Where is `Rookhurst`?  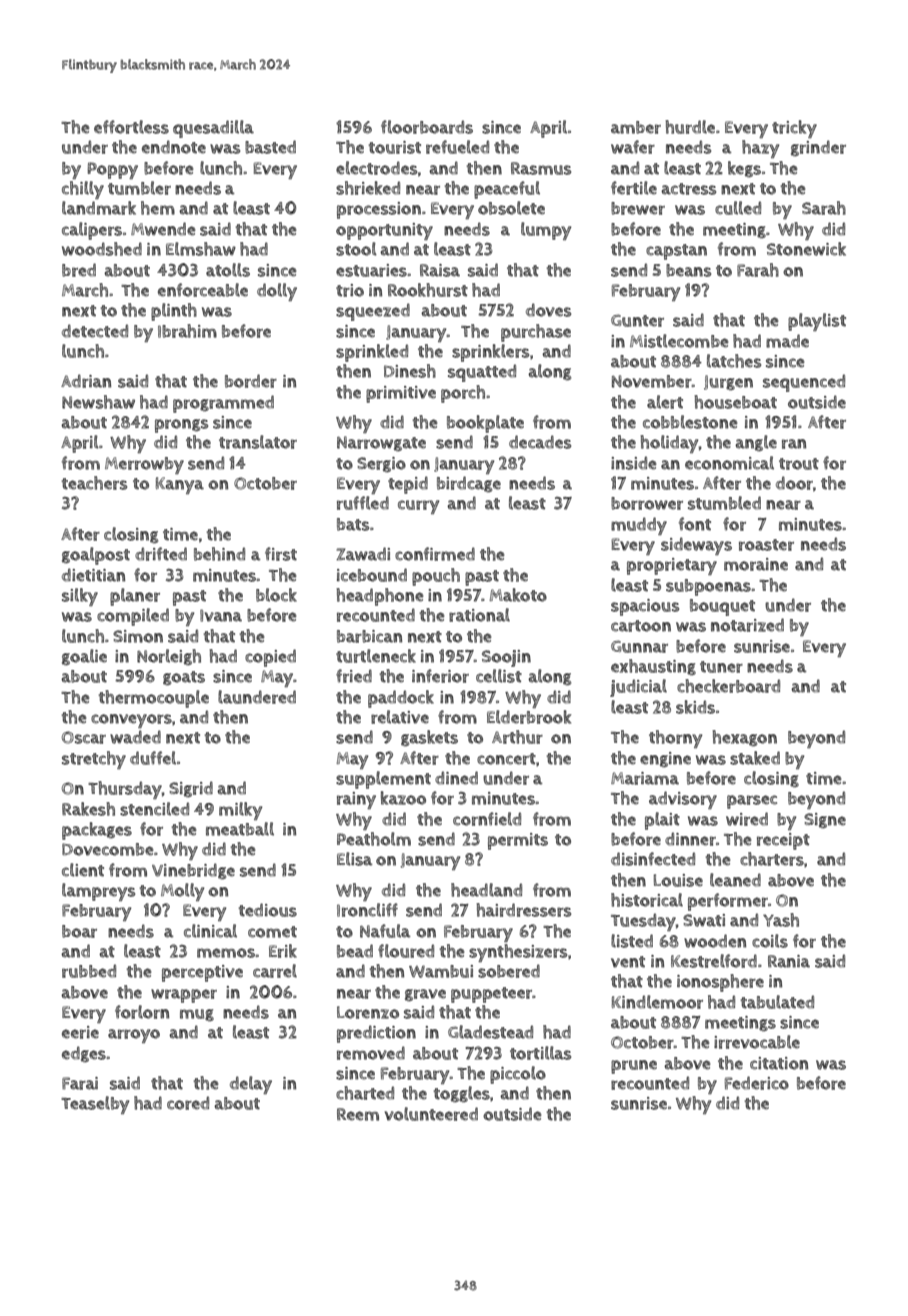
Rookhurst is located at coordinates (428, 290).
